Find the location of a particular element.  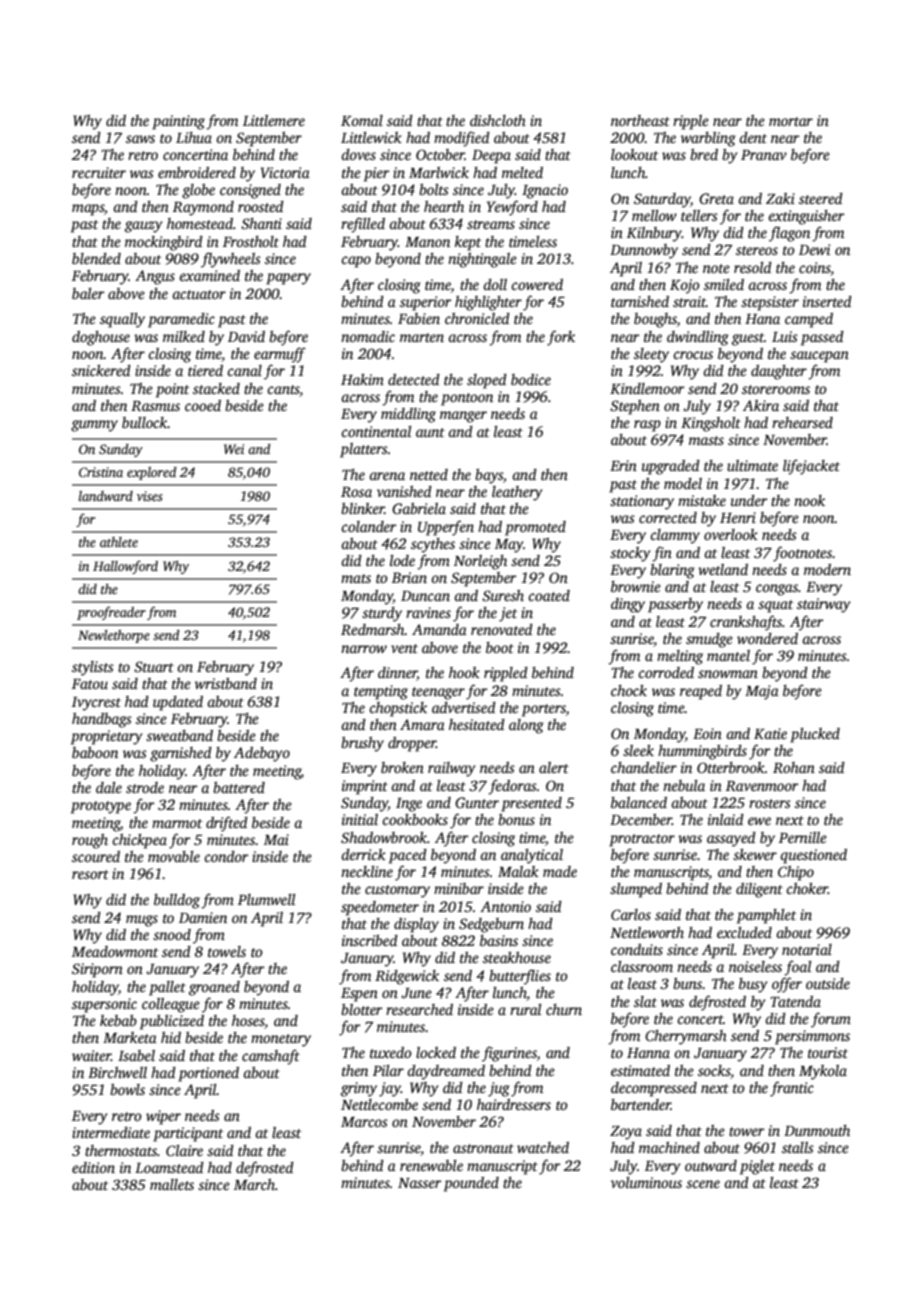

Erin is located at coordinates (623, 465).
